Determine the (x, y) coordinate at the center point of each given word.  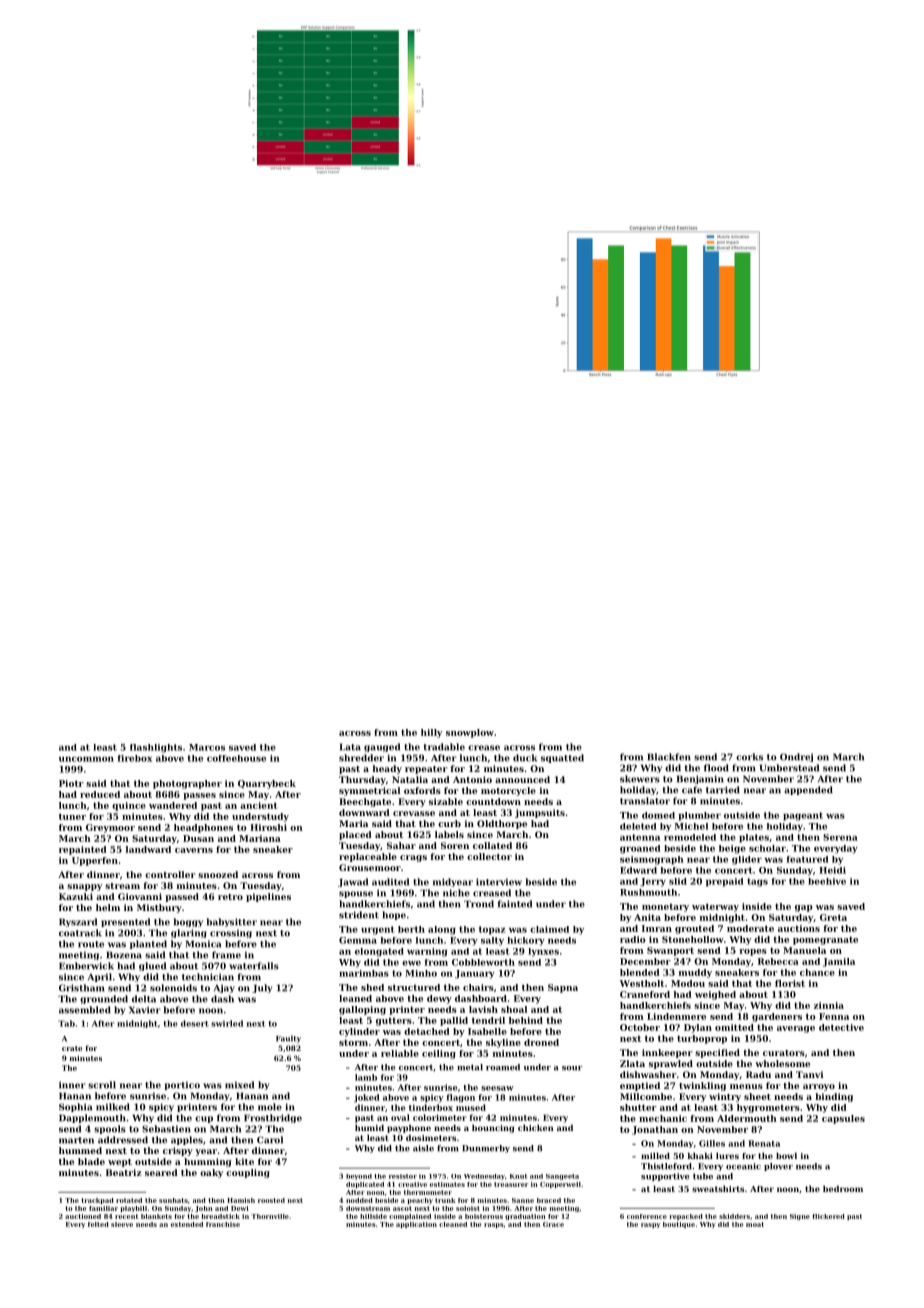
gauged (382, 747)
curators (784, 1053)
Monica (203, 944)
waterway (715, 907)
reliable (400, 1053)
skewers (640, 779)
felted (98, 1224)
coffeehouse (236, 758)
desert (195, 1023)
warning (427, 952)
